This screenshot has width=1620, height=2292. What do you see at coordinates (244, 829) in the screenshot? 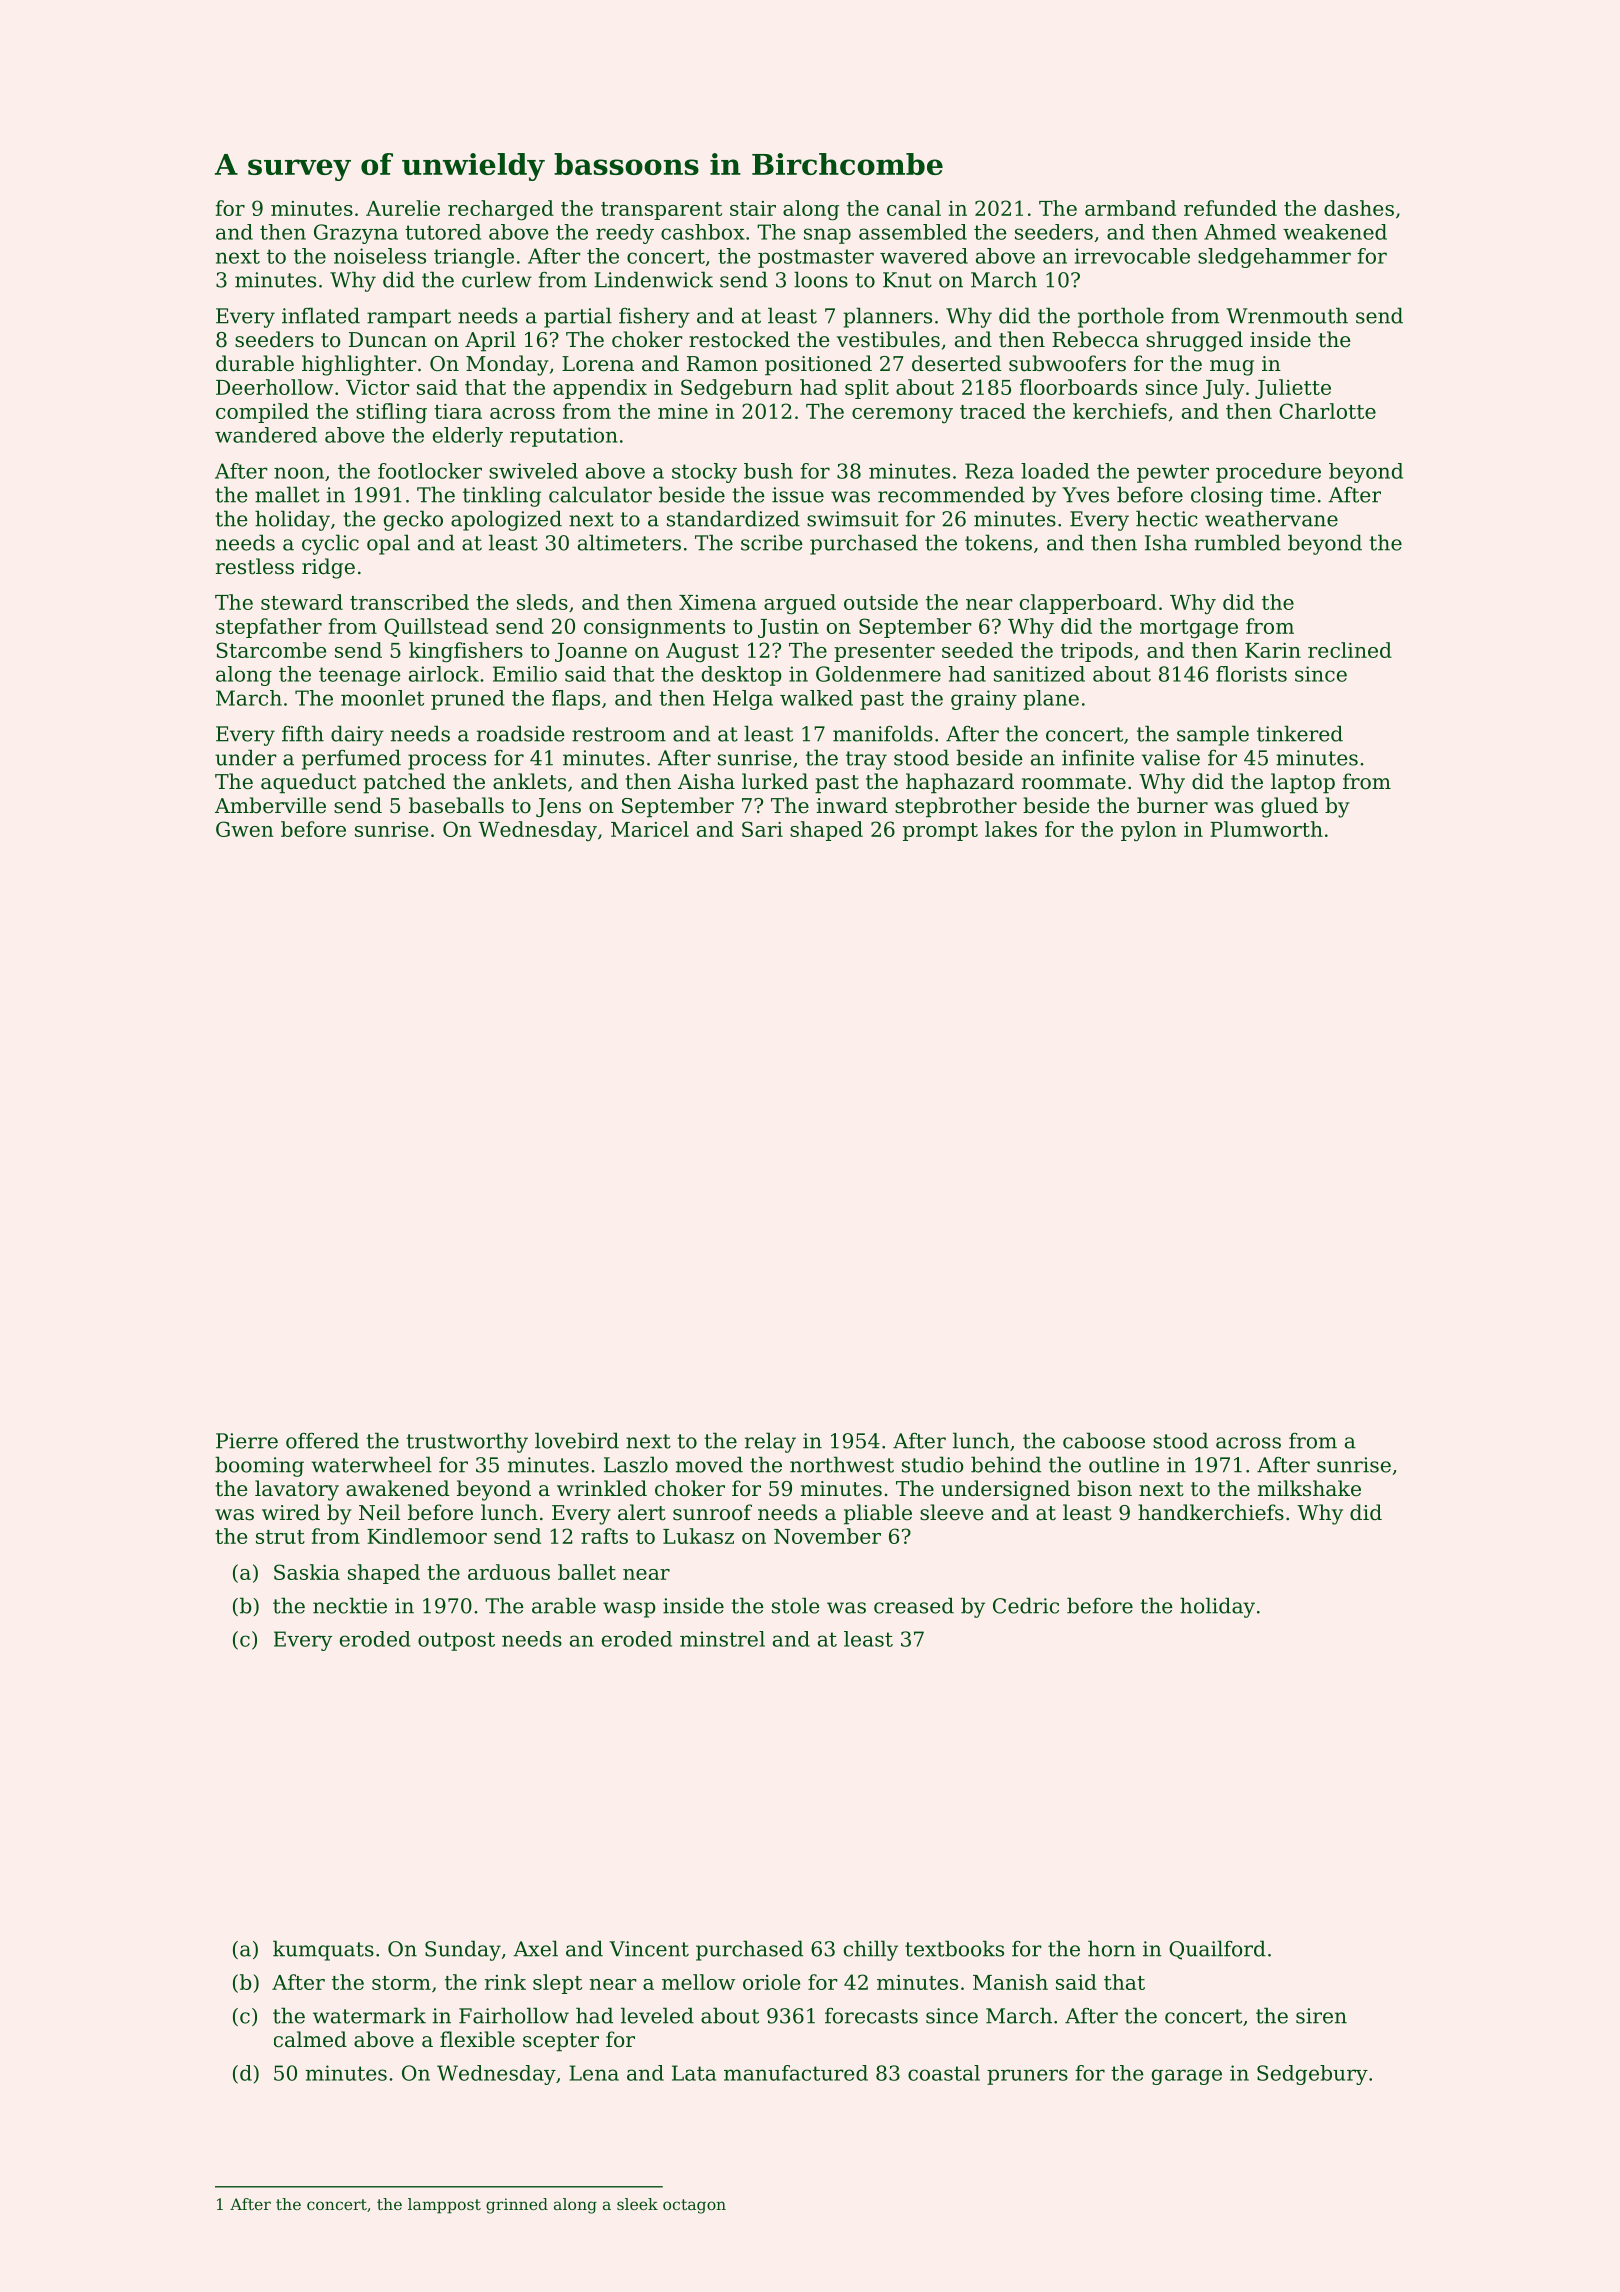
I see `Gwen` at bounding box center [244, 829].
